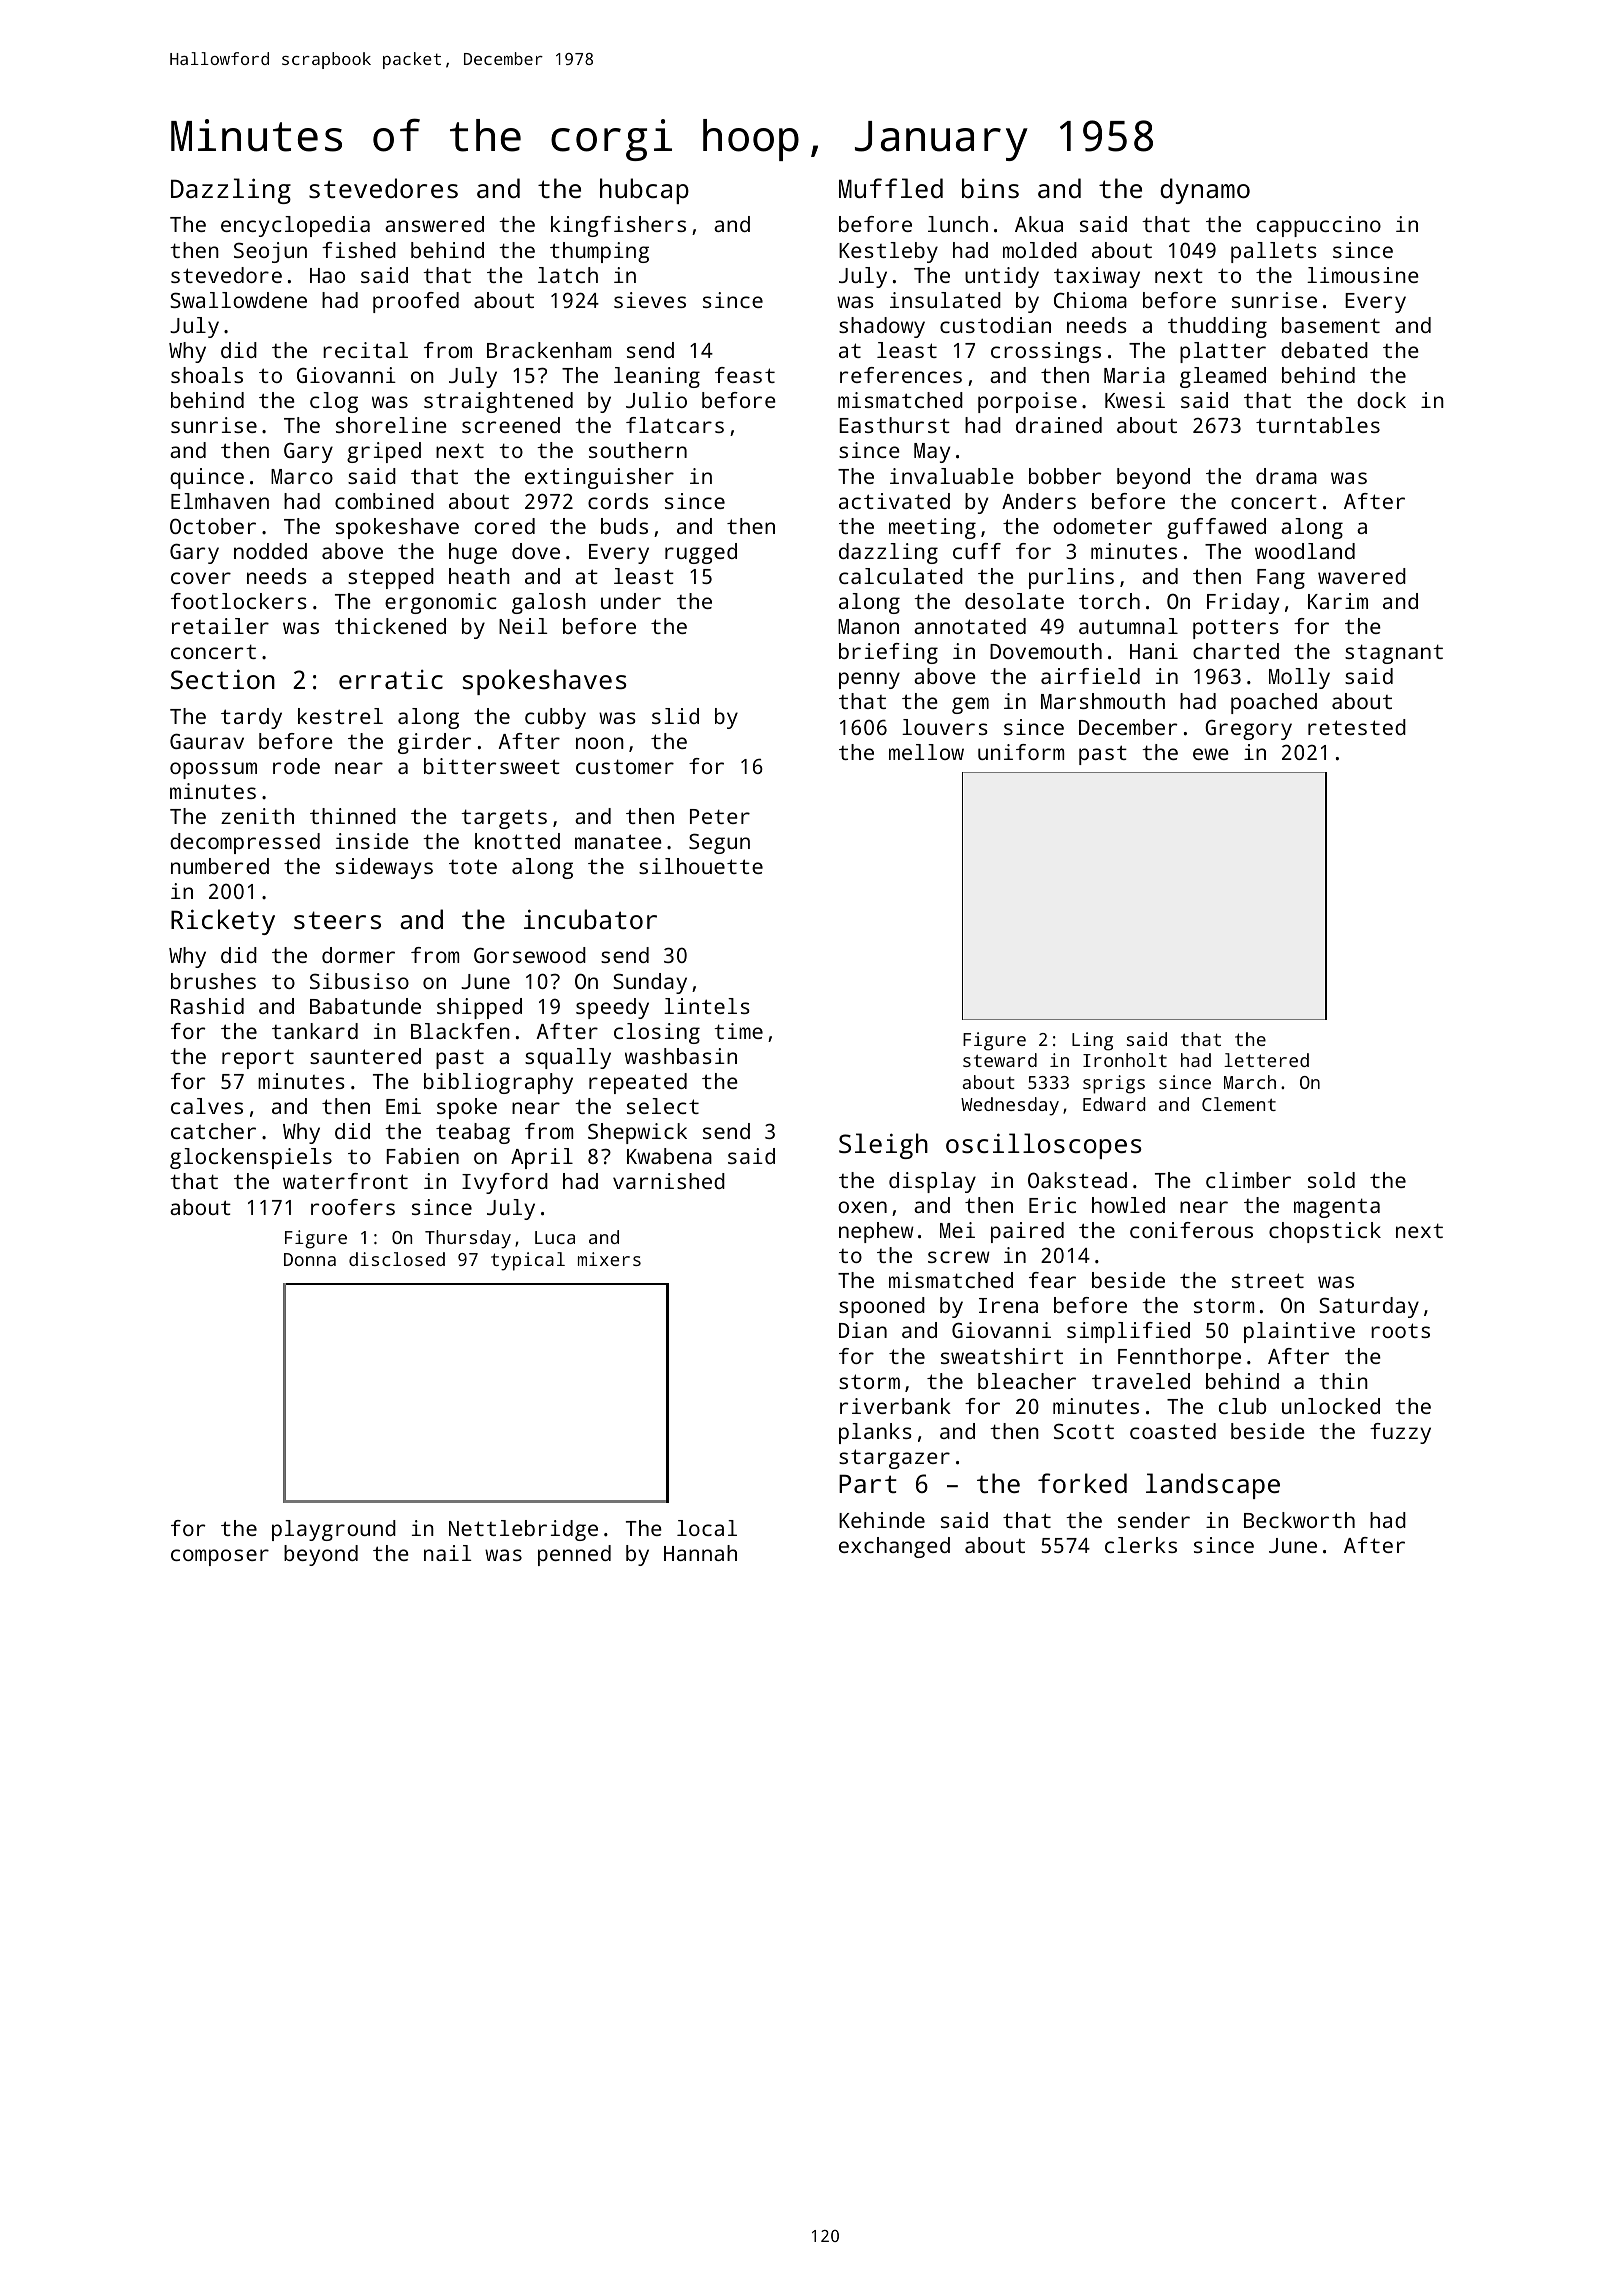  Describe the element at coordinates (207, 1006) in the image. I see `Rashid` at that location.
